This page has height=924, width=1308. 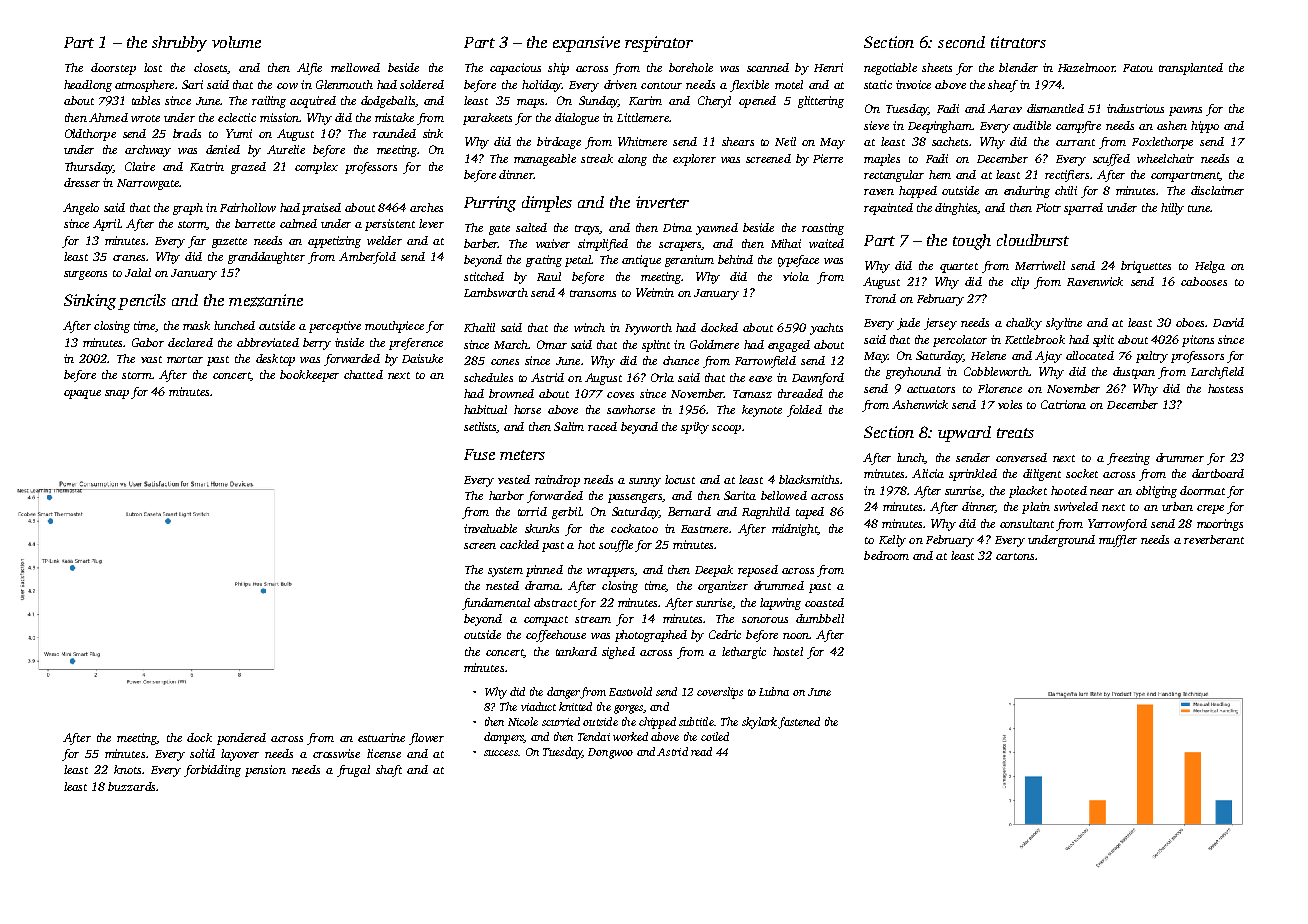 I want to click on knots, so click(x=127, y=769).
